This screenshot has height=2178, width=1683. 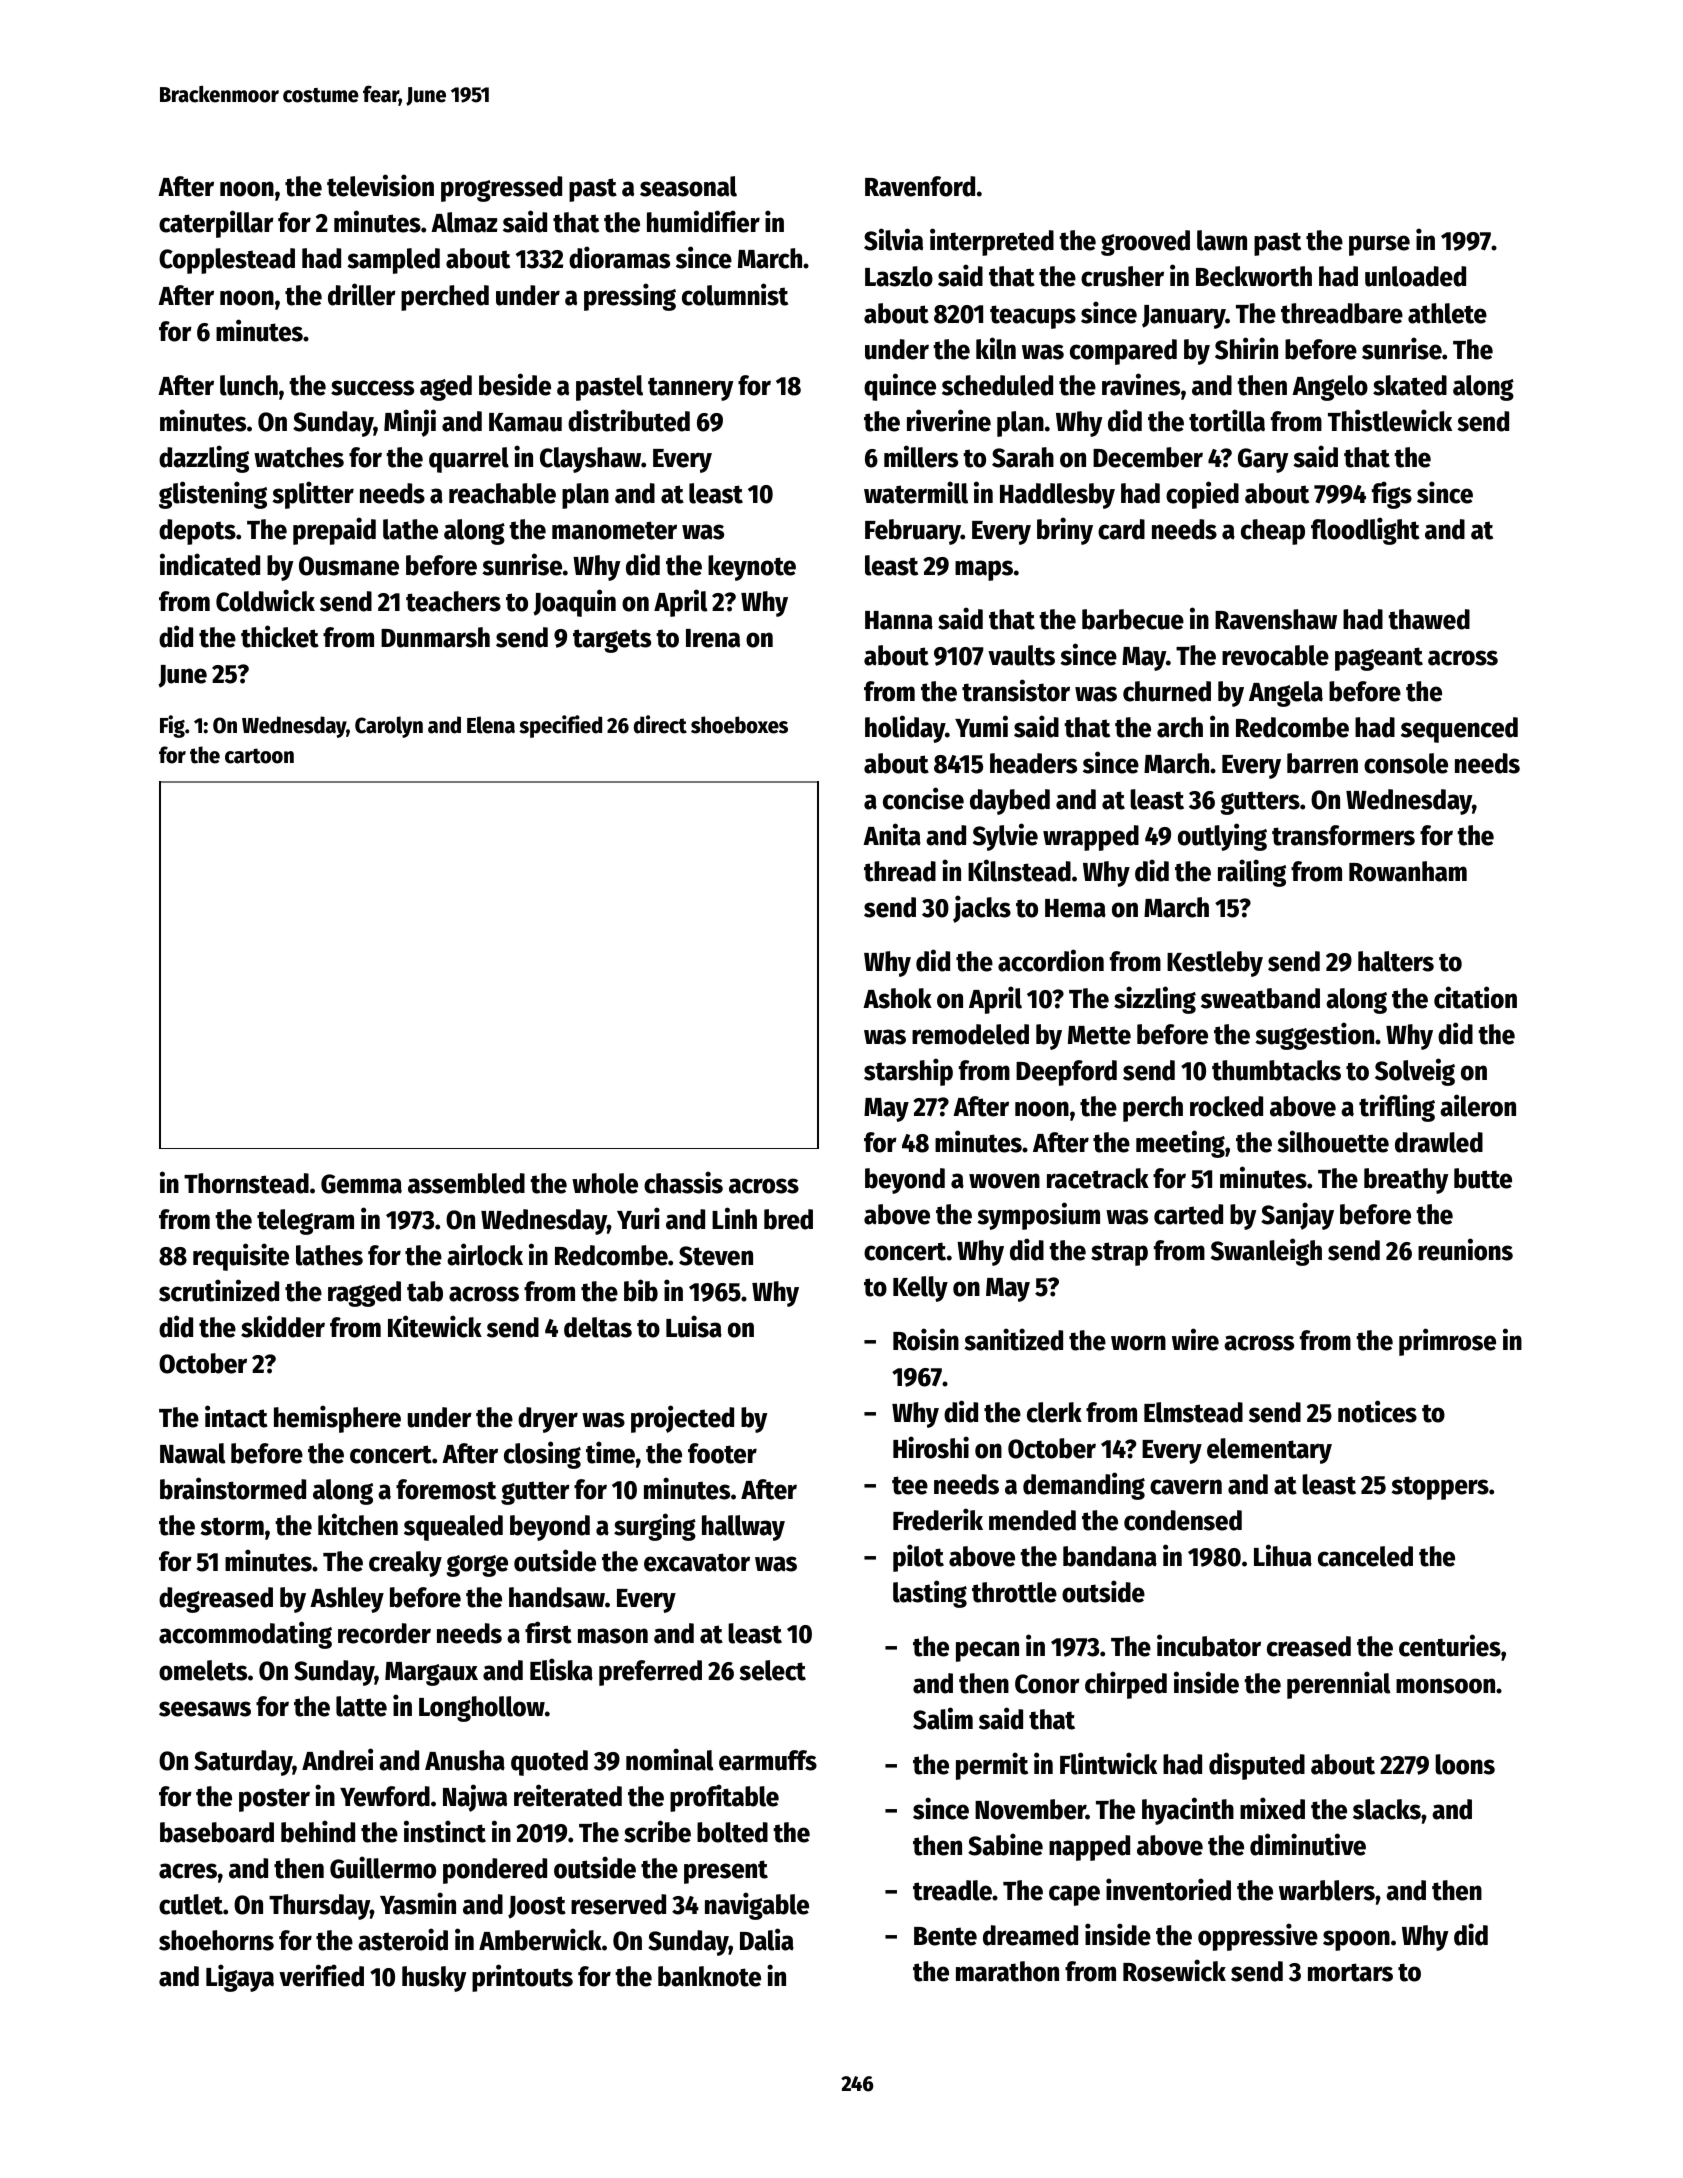 I want to click on progressed, so click(x=501, y=189).
